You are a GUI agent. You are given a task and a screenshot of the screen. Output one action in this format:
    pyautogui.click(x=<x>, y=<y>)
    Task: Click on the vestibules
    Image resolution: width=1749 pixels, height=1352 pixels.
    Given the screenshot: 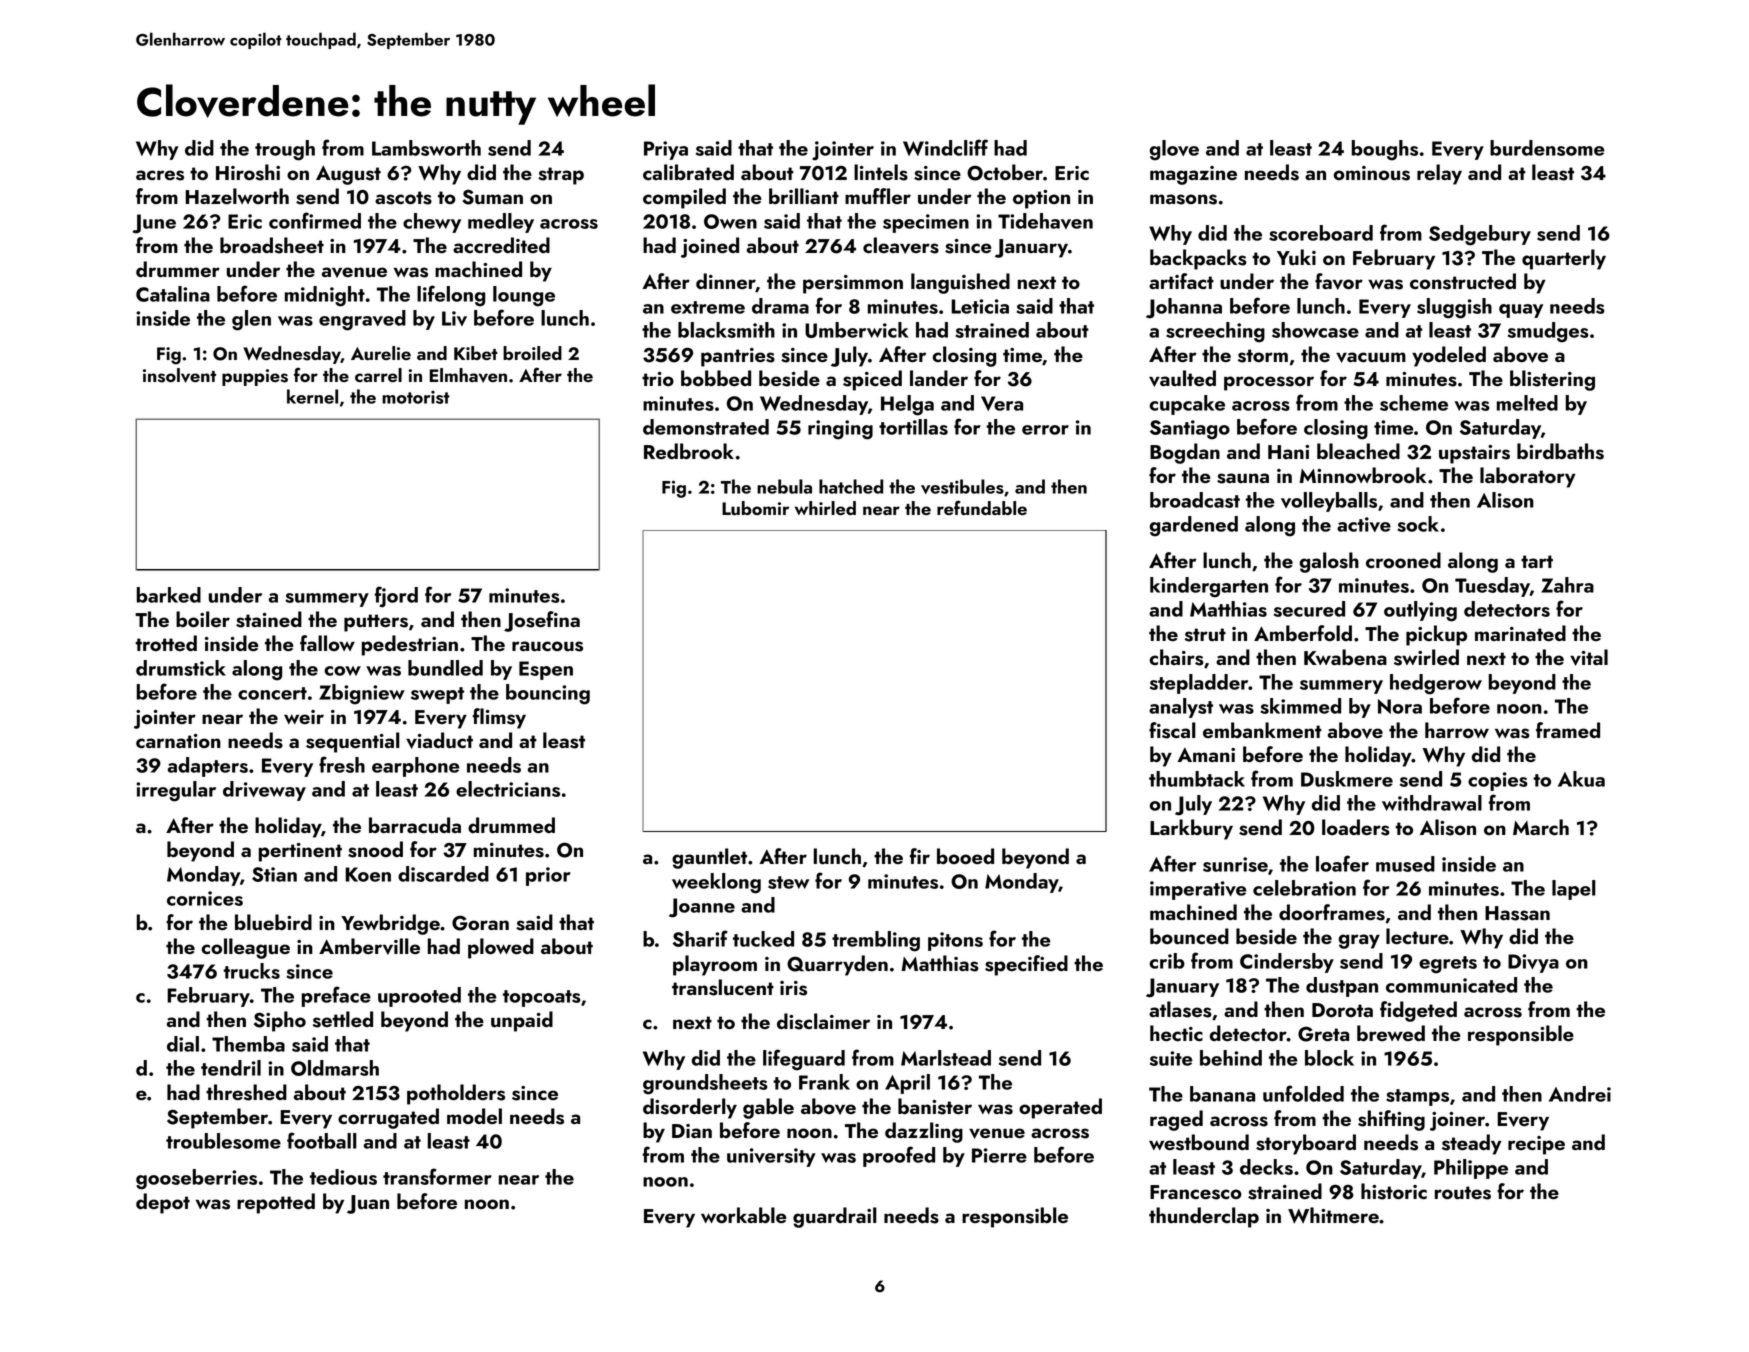 What is the action you would take?
    pyautogui.click(x=962, y=486)
